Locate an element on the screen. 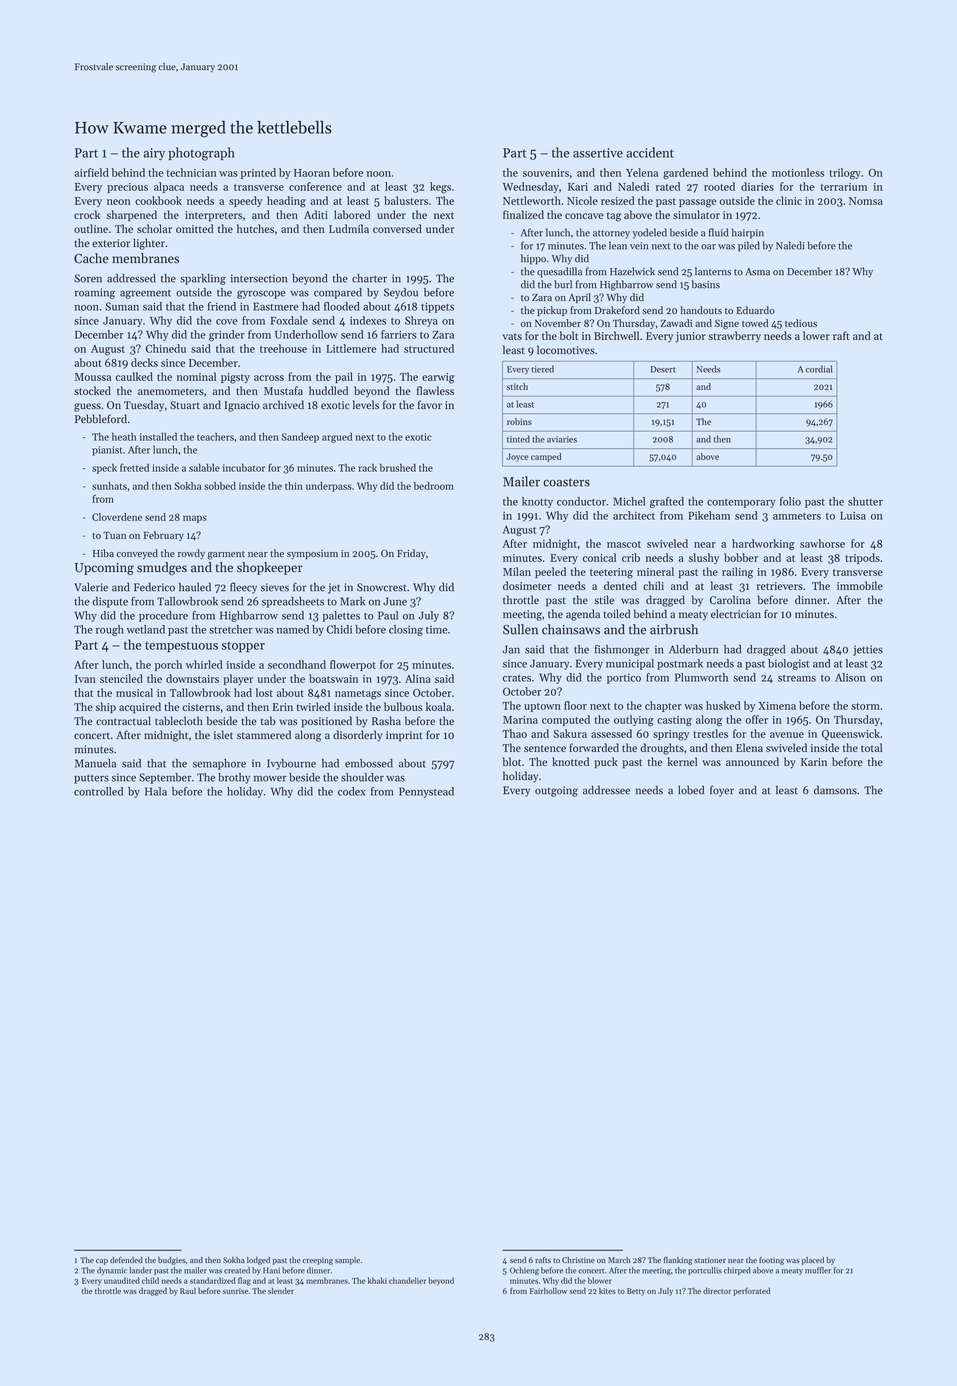  damsons is located at coordinates (835, 790).
